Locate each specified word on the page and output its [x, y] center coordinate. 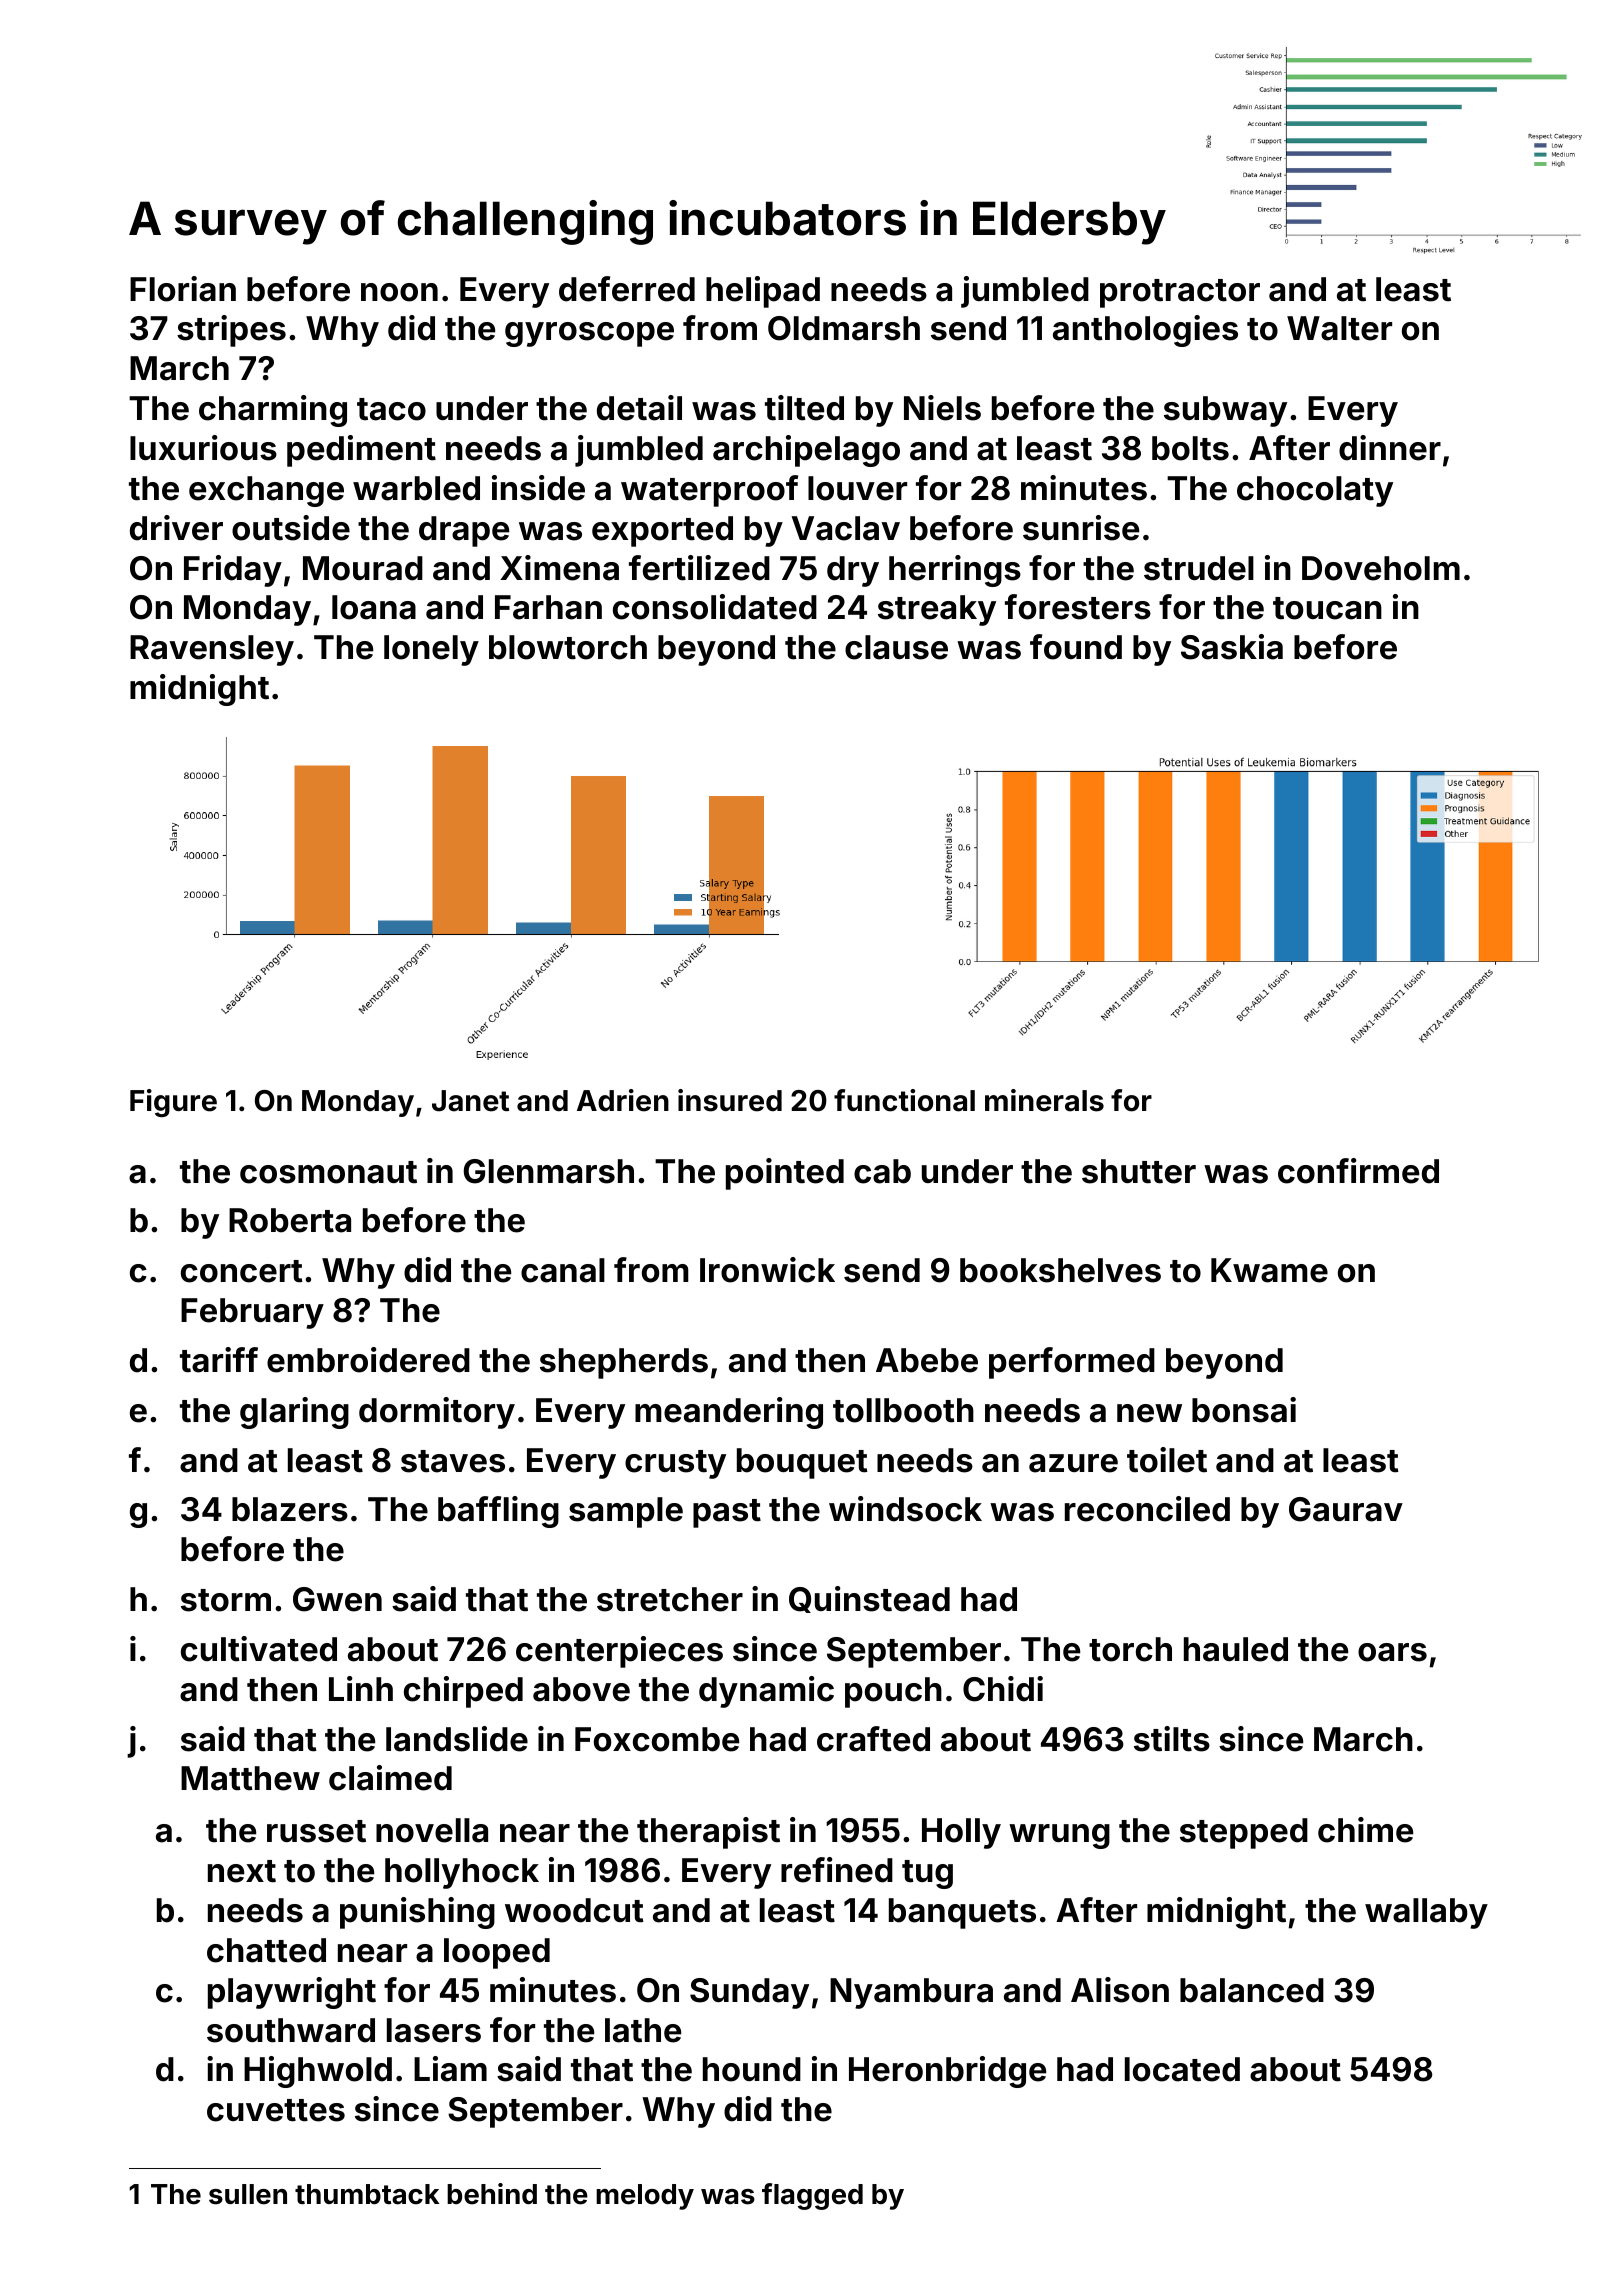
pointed [785, 1174]
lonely [431, 650]
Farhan [548, 607]
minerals [1044, 1100]
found [1076, 647]
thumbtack [367, 2194]
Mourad [363, 568]
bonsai [1244, 1410]
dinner [1390, 448]
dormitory [437, 1413]
